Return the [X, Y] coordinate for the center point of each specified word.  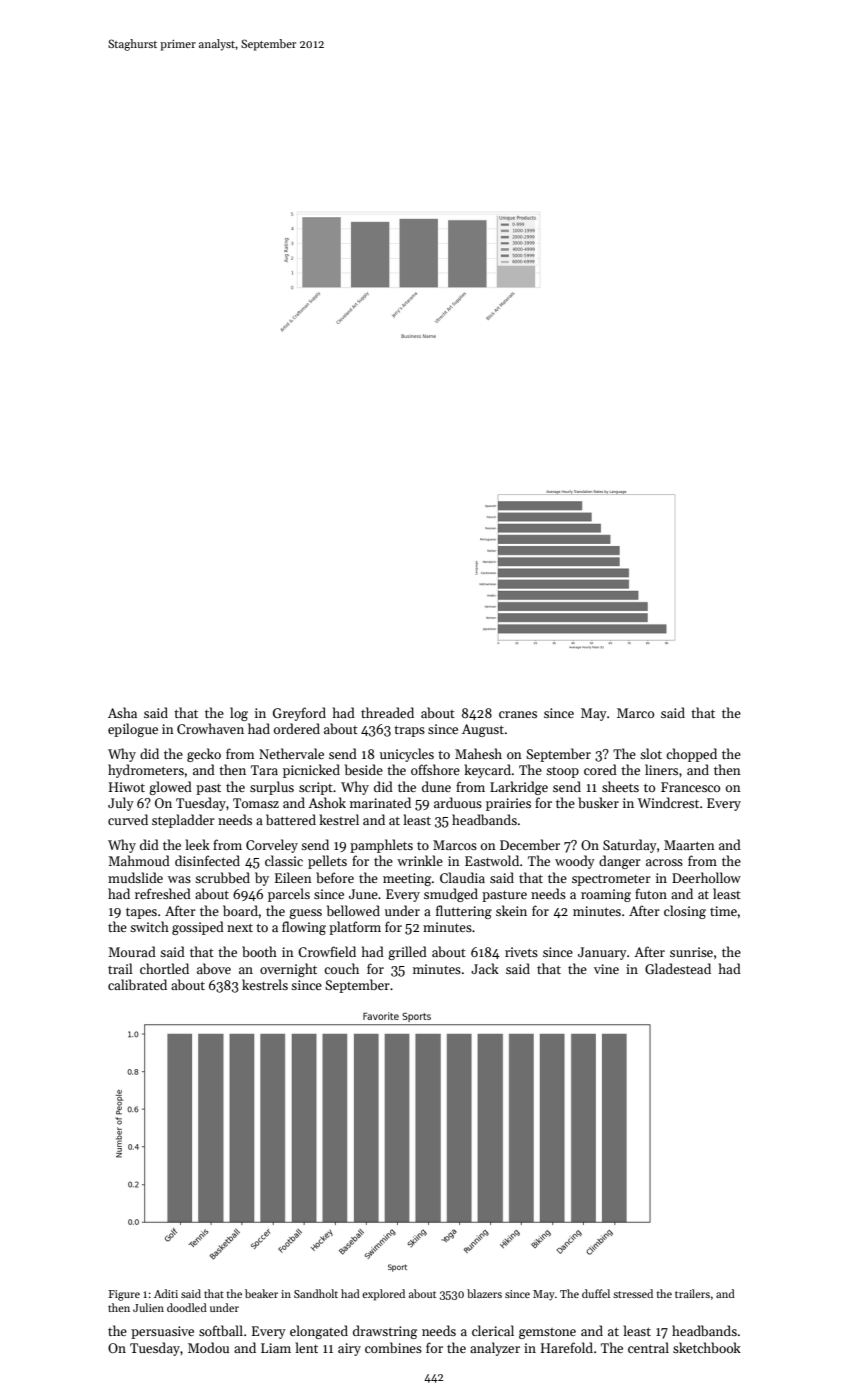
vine [606, 969]
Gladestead [678, 968]
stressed [633, 1293]
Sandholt [316, 1293]
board [240, 910]
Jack [485, 968]
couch [341, 968]
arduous [458, 802]
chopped [691, 755]
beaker [261, 1293]
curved [128, 819]
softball [221, 1330]
